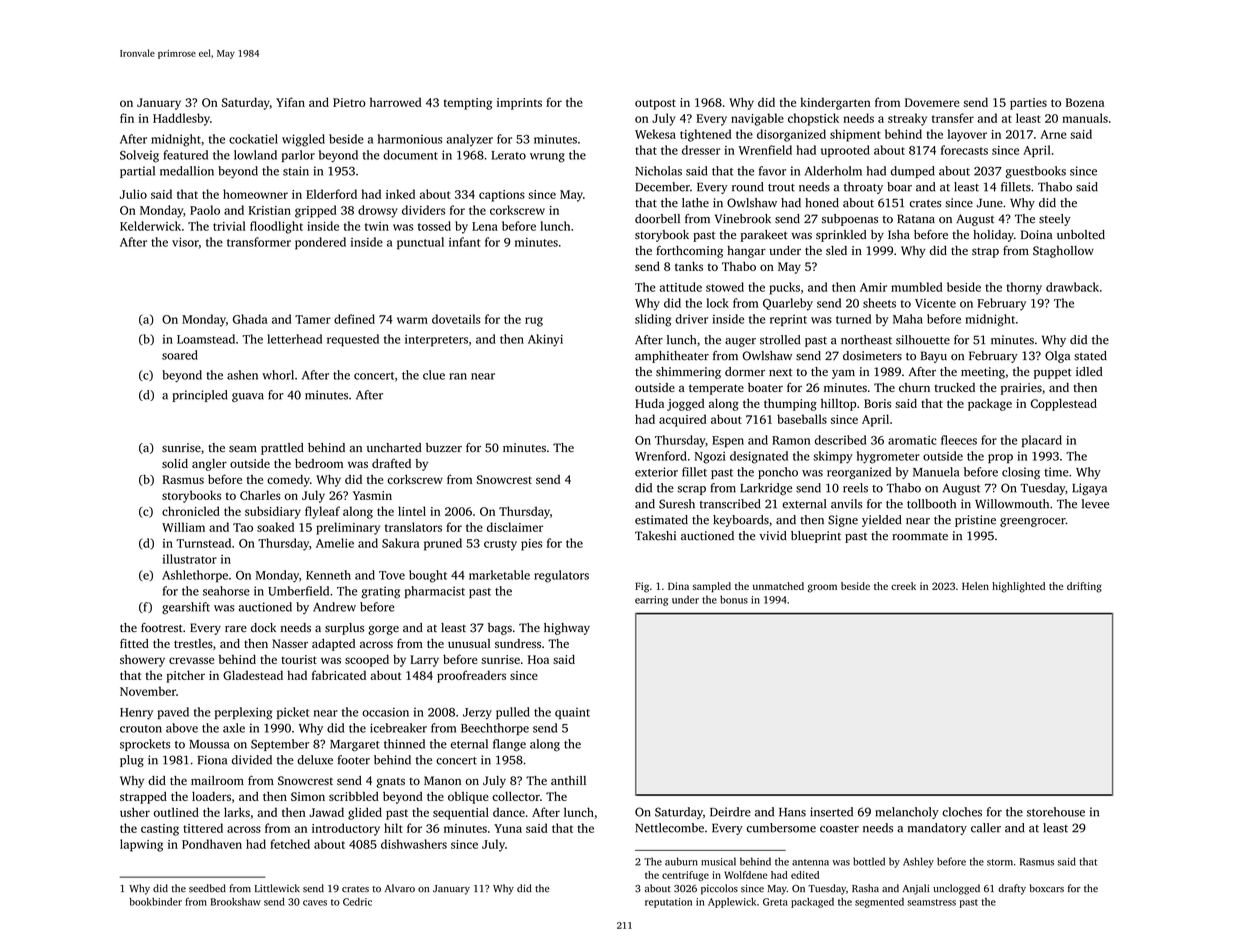 The image size is (1233, 952). Describe the element at coordinates (668, 903) in the screenshot. I see `reputation` at that location.
